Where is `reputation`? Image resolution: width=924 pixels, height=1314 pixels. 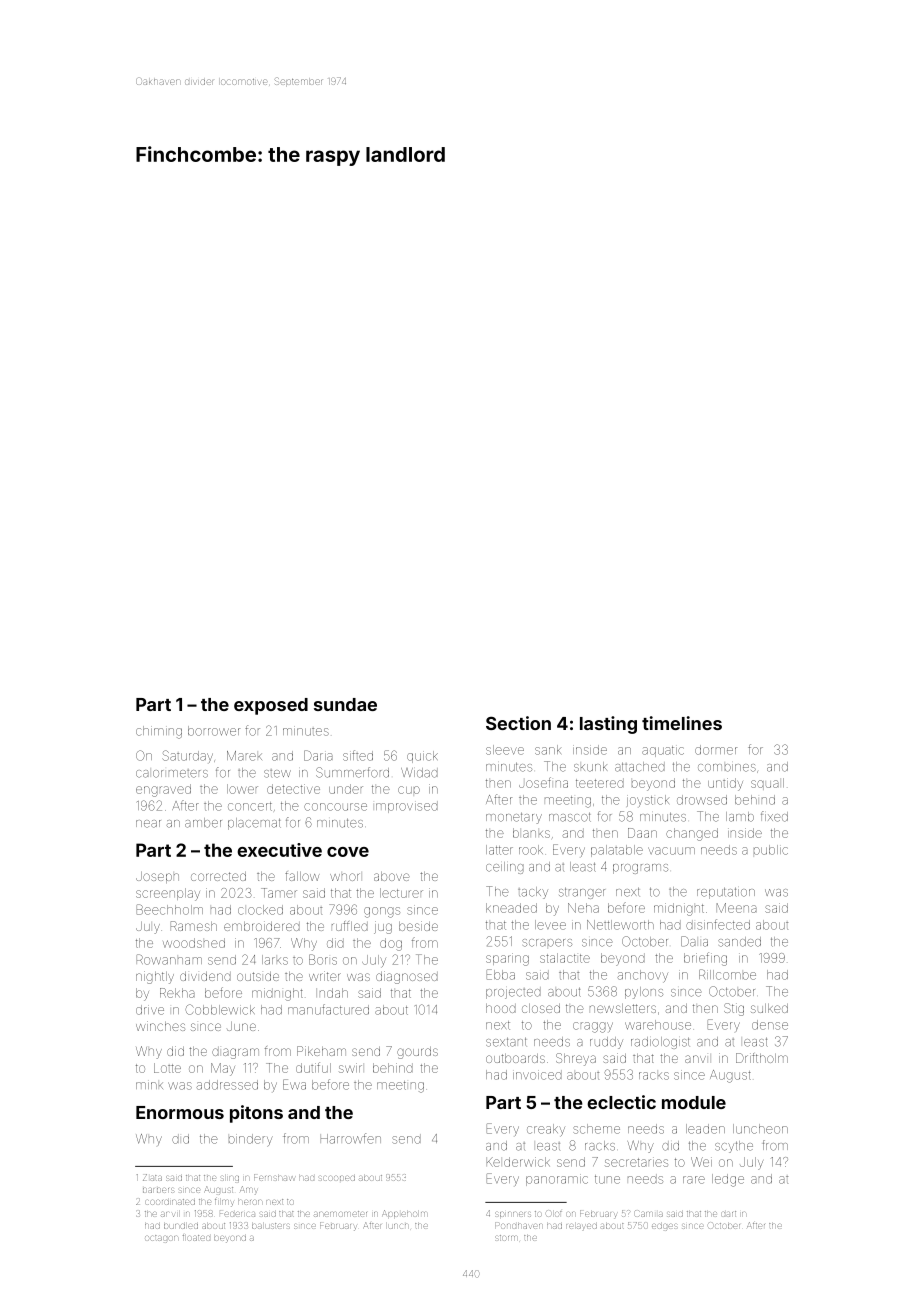
reputation is located at coordinates (726, 893).
